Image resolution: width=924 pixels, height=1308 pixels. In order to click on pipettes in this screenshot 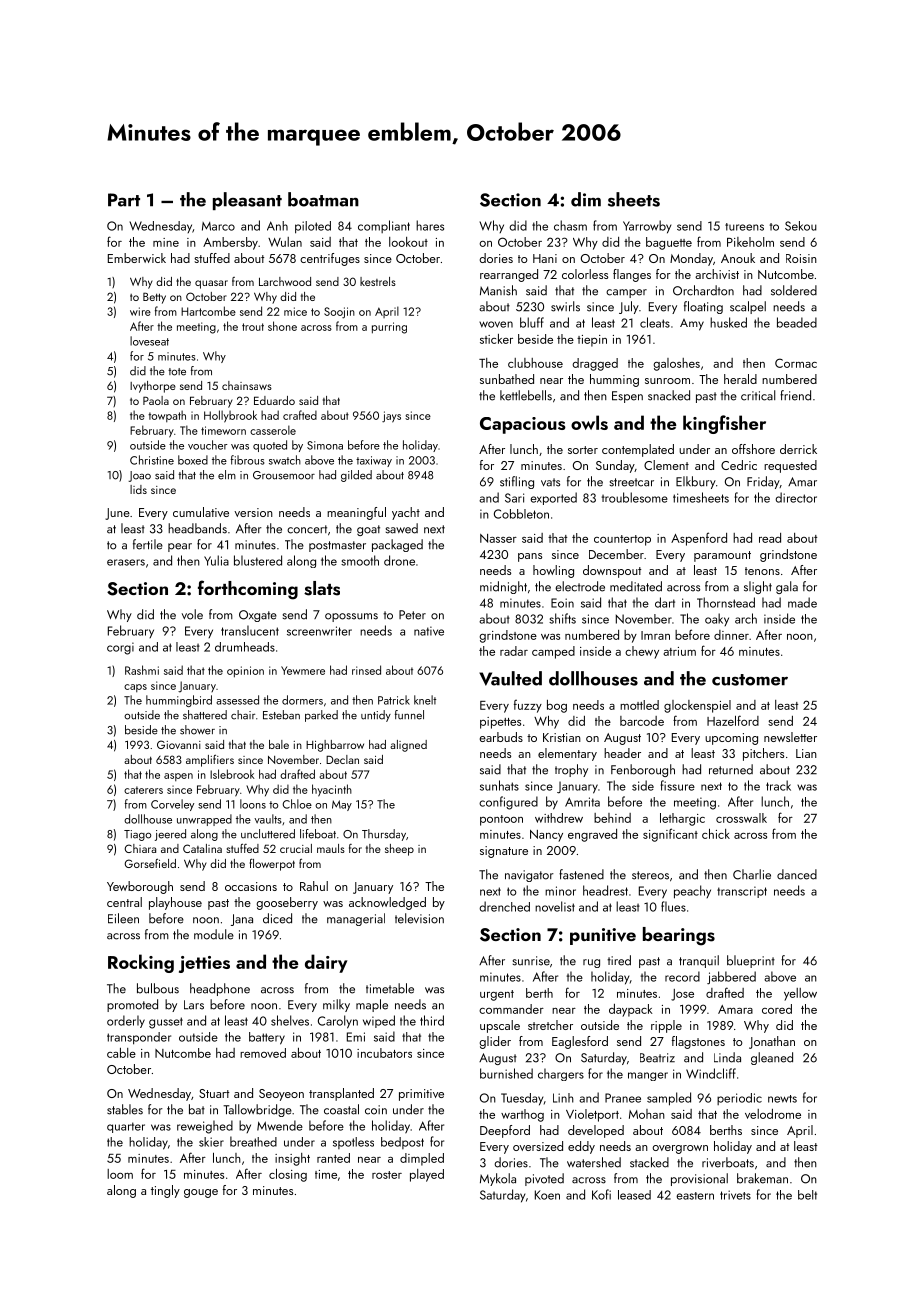, I will do `click(500, 723)`.
